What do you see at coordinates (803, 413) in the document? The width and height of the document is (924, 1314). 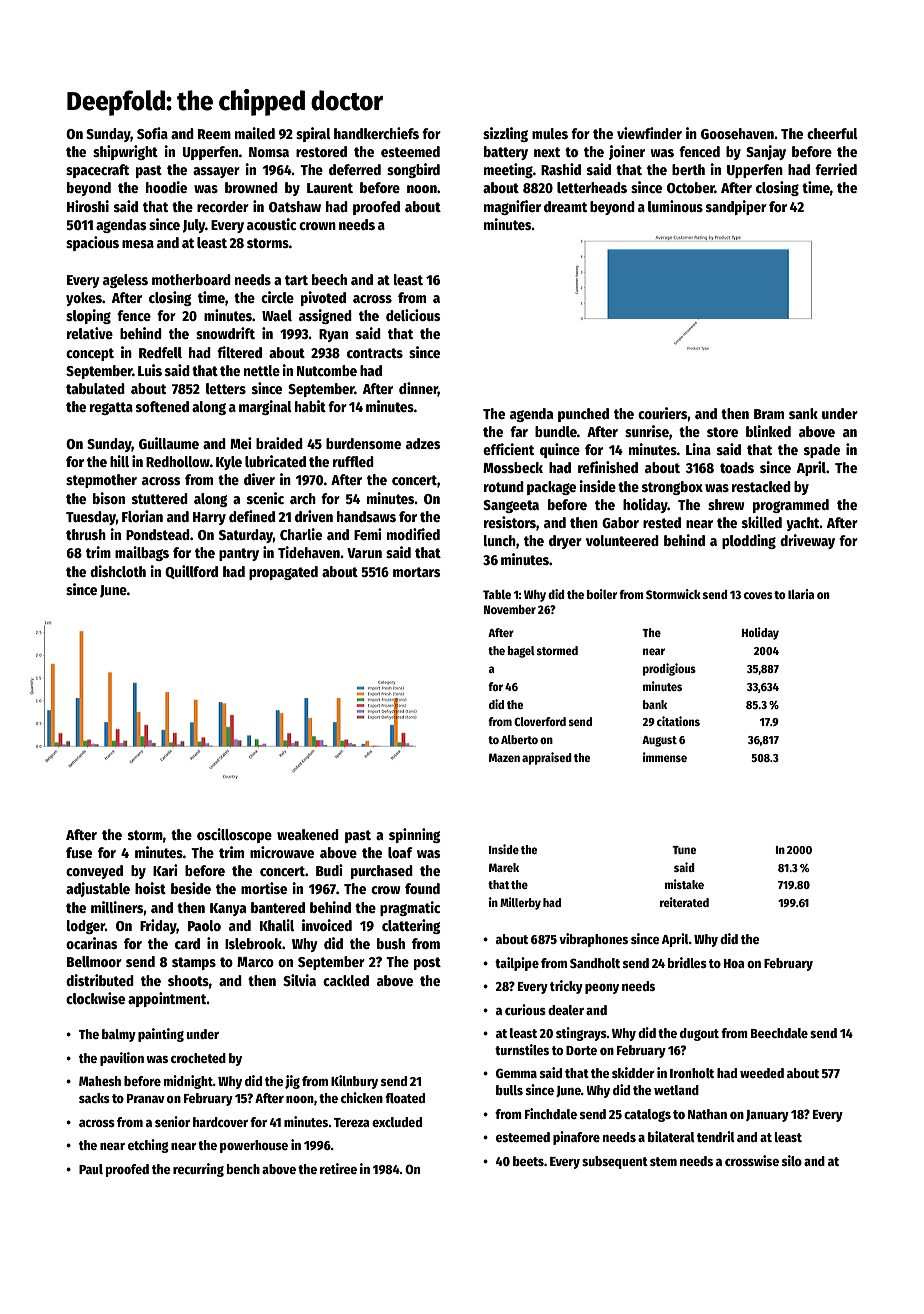 I see `sank` at bounding box center [803, 413].
